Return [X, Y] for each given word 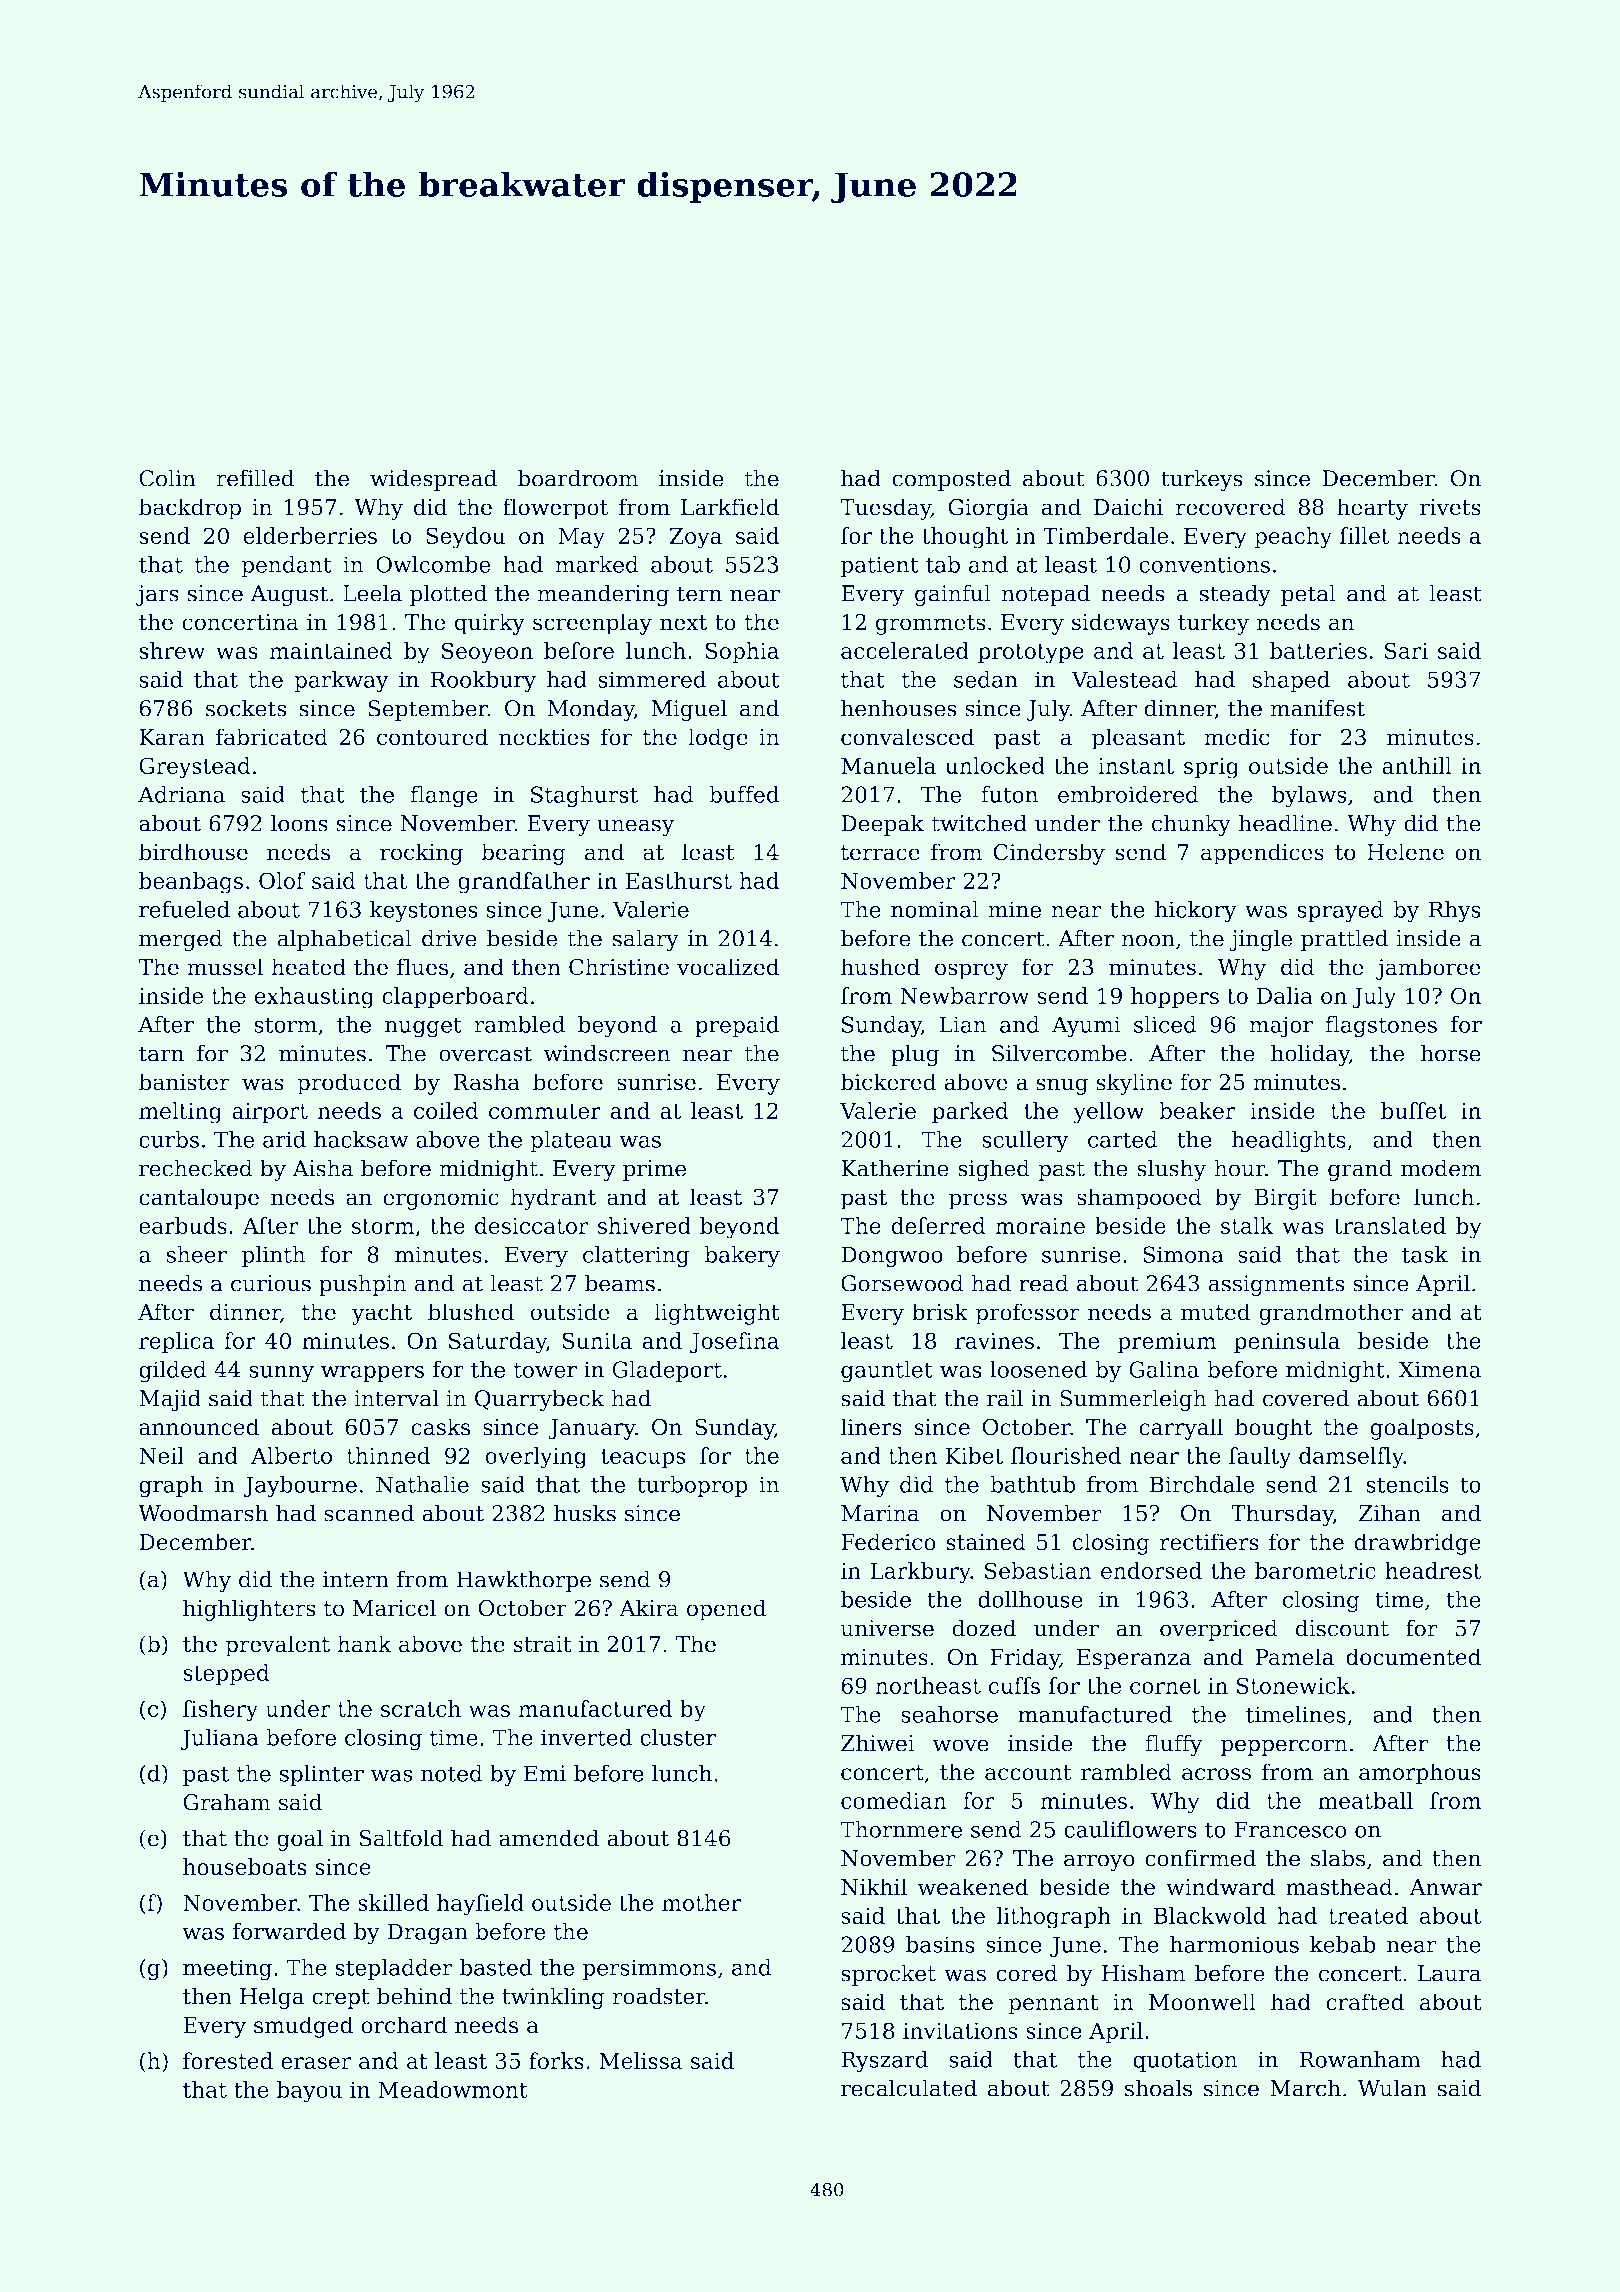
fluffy [1174, 1745]
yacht [382, 1314]
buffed [744, 794]
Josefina [734, 1343]
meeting [227, 1970]
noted [451, 1773]
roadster [658, 1996]
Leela [372, 593]
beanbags [191, 883]
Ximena [1440, 1369]
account [1028, 1773]
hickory [1195, 912]
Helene [1405, 852]
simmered [652, 679]
